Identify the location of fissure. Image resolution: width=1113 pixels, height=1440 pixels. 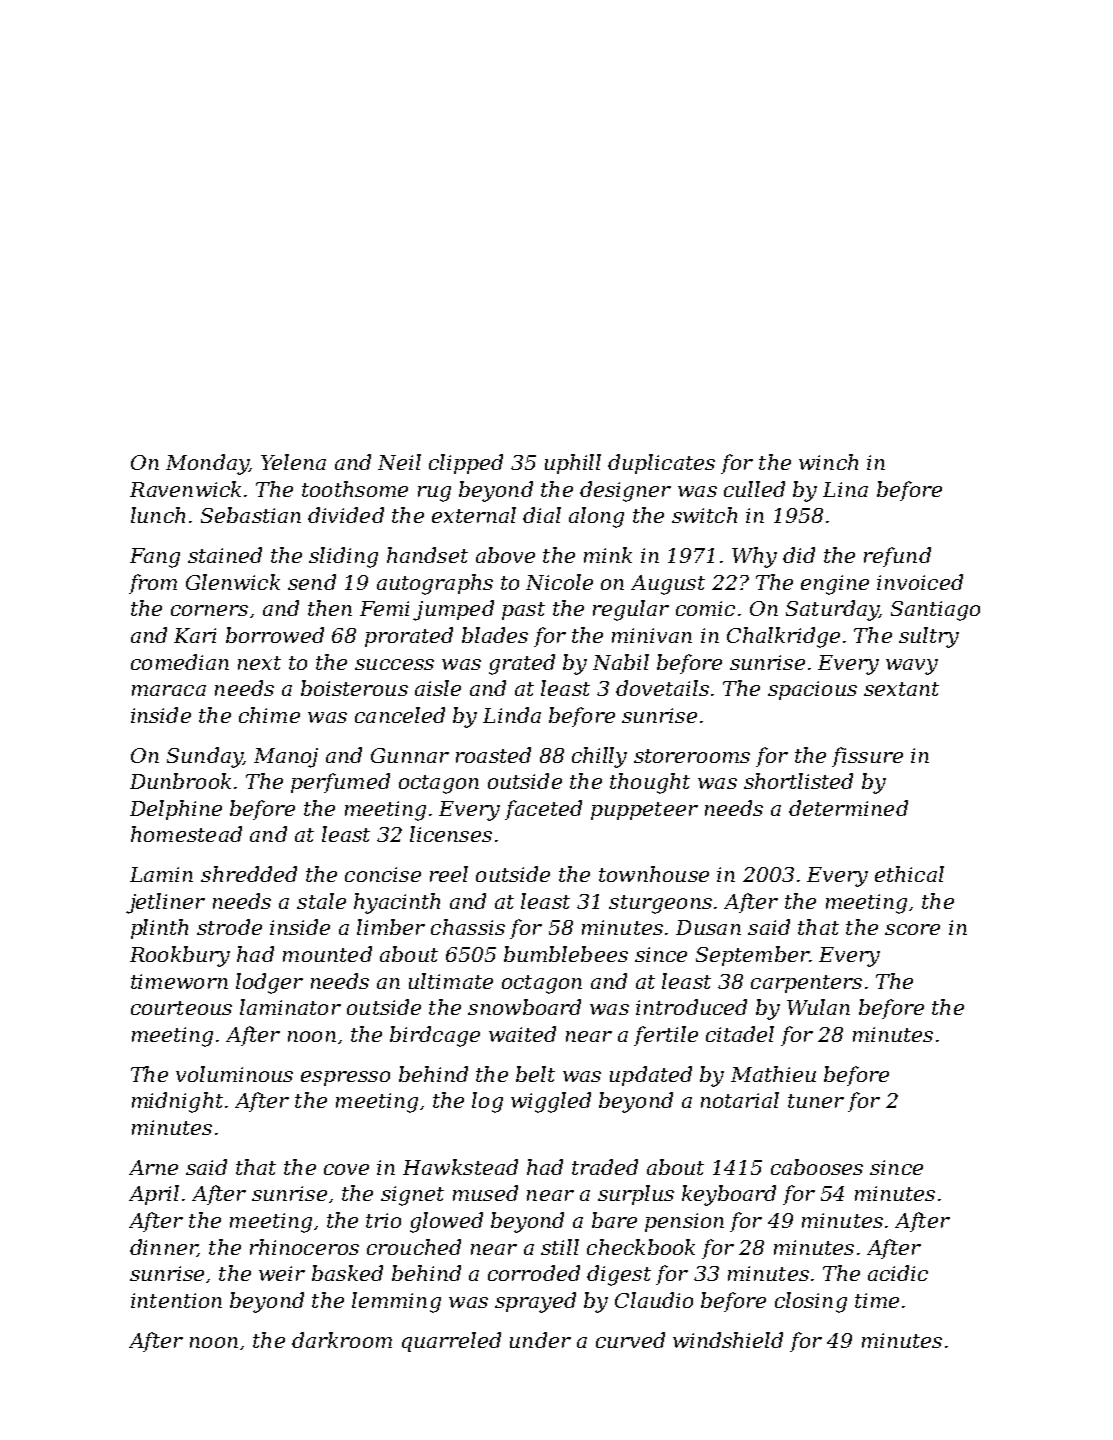
(867, 757).
